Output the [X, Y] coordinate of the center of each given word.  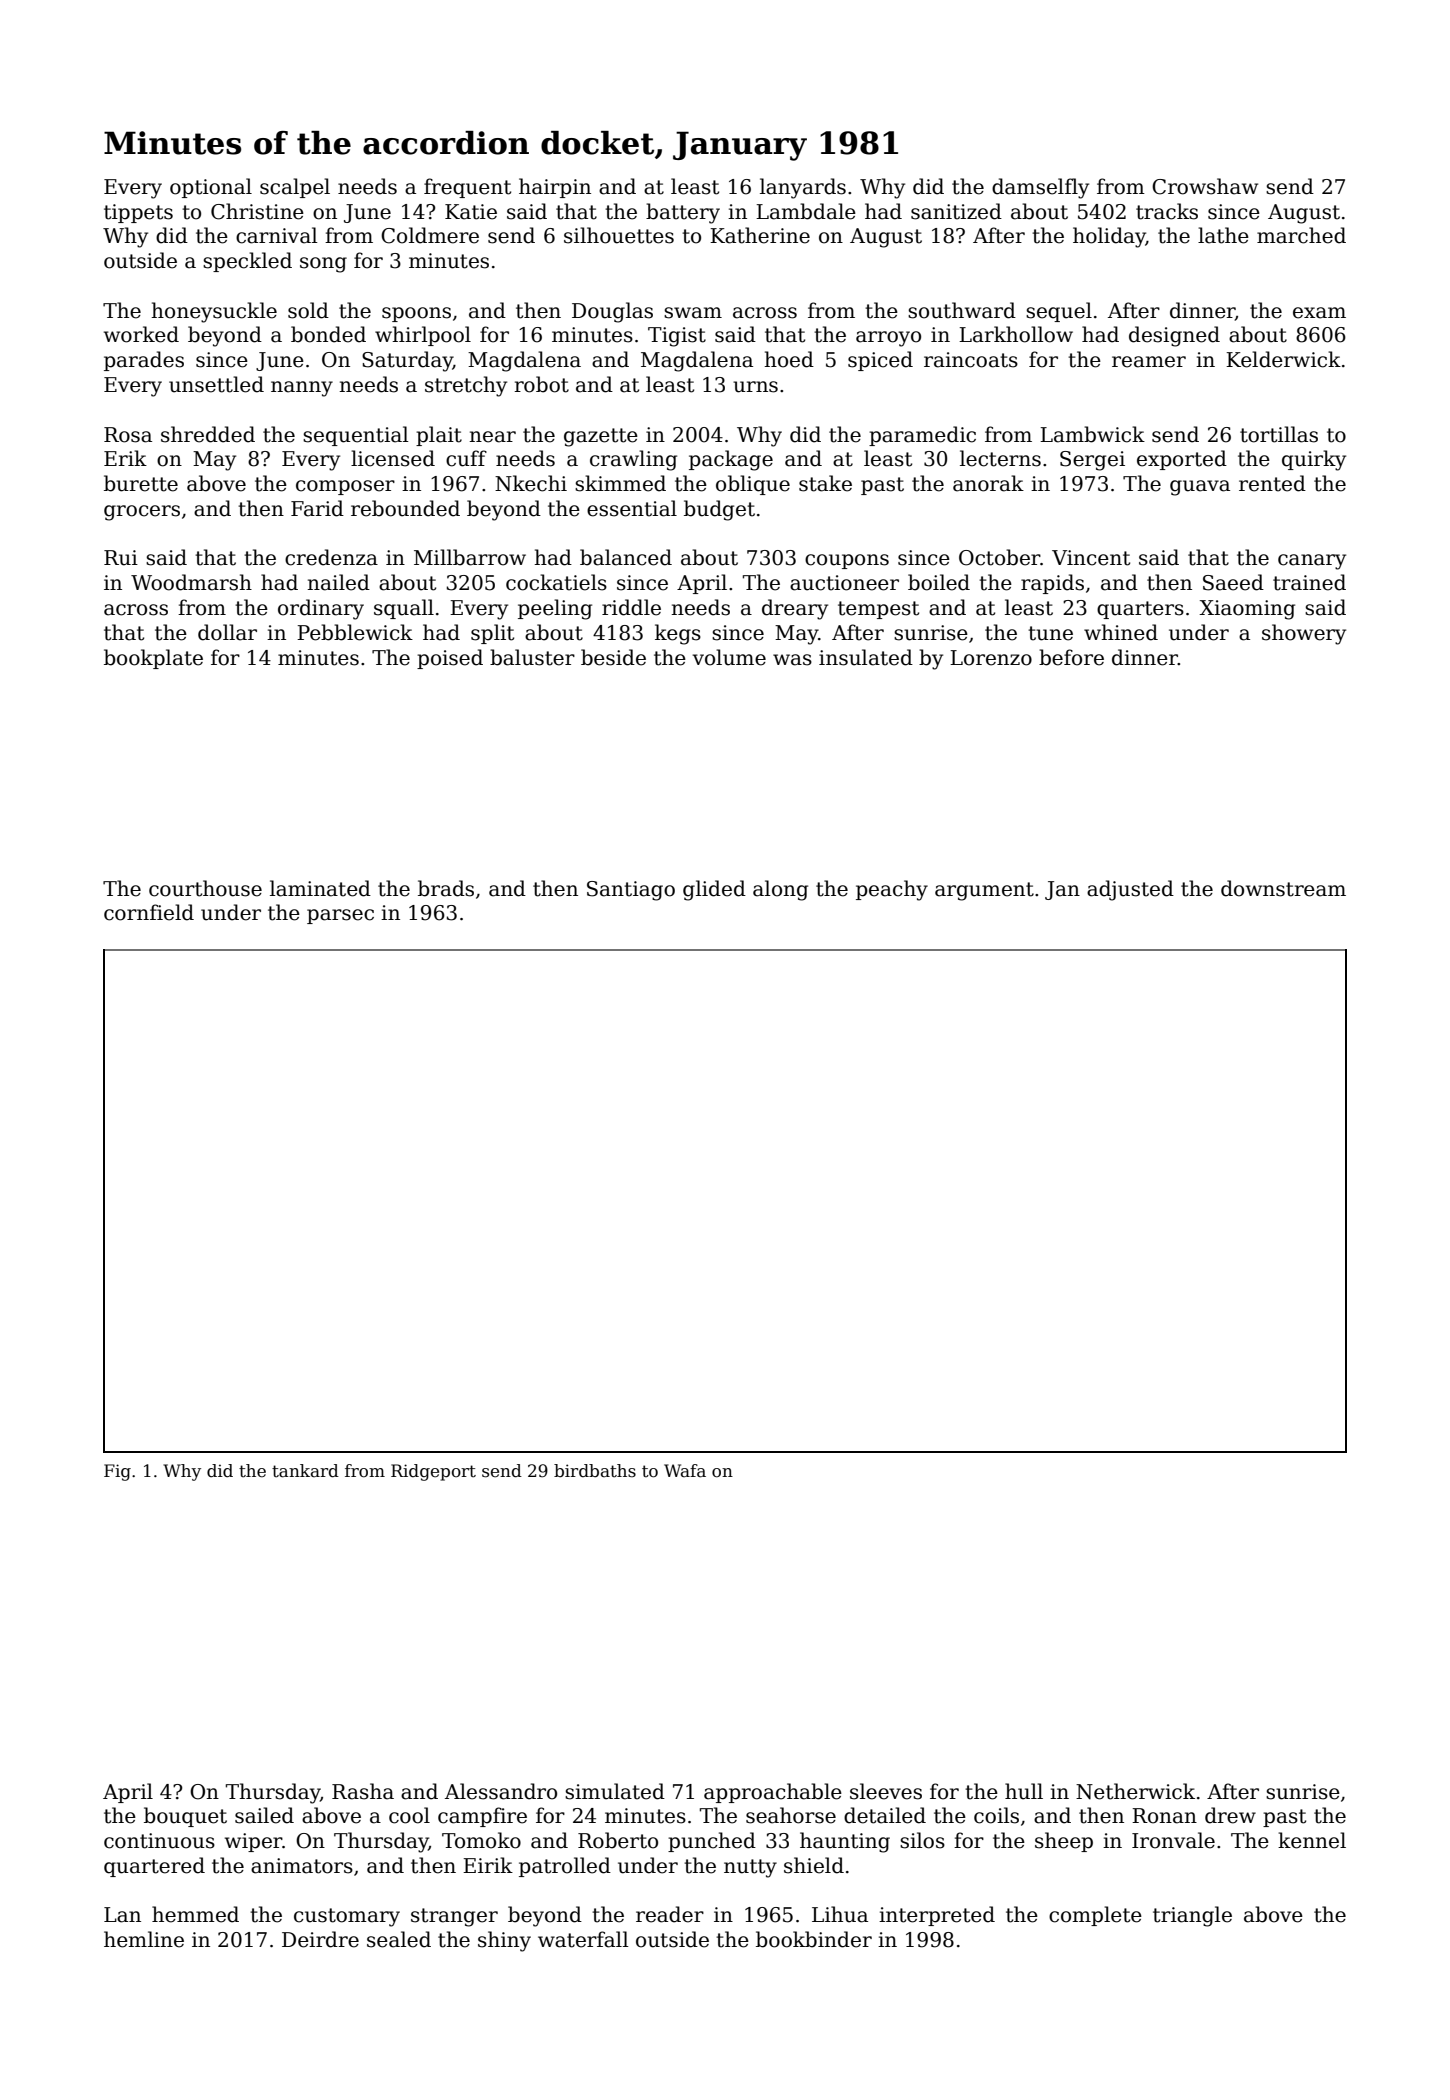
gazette [601, 437]
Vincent [1091, 558]
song [323, 265]
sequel [1059, 312]
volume [729, 657]
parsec [340, 916]
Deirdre [320, 1939]
